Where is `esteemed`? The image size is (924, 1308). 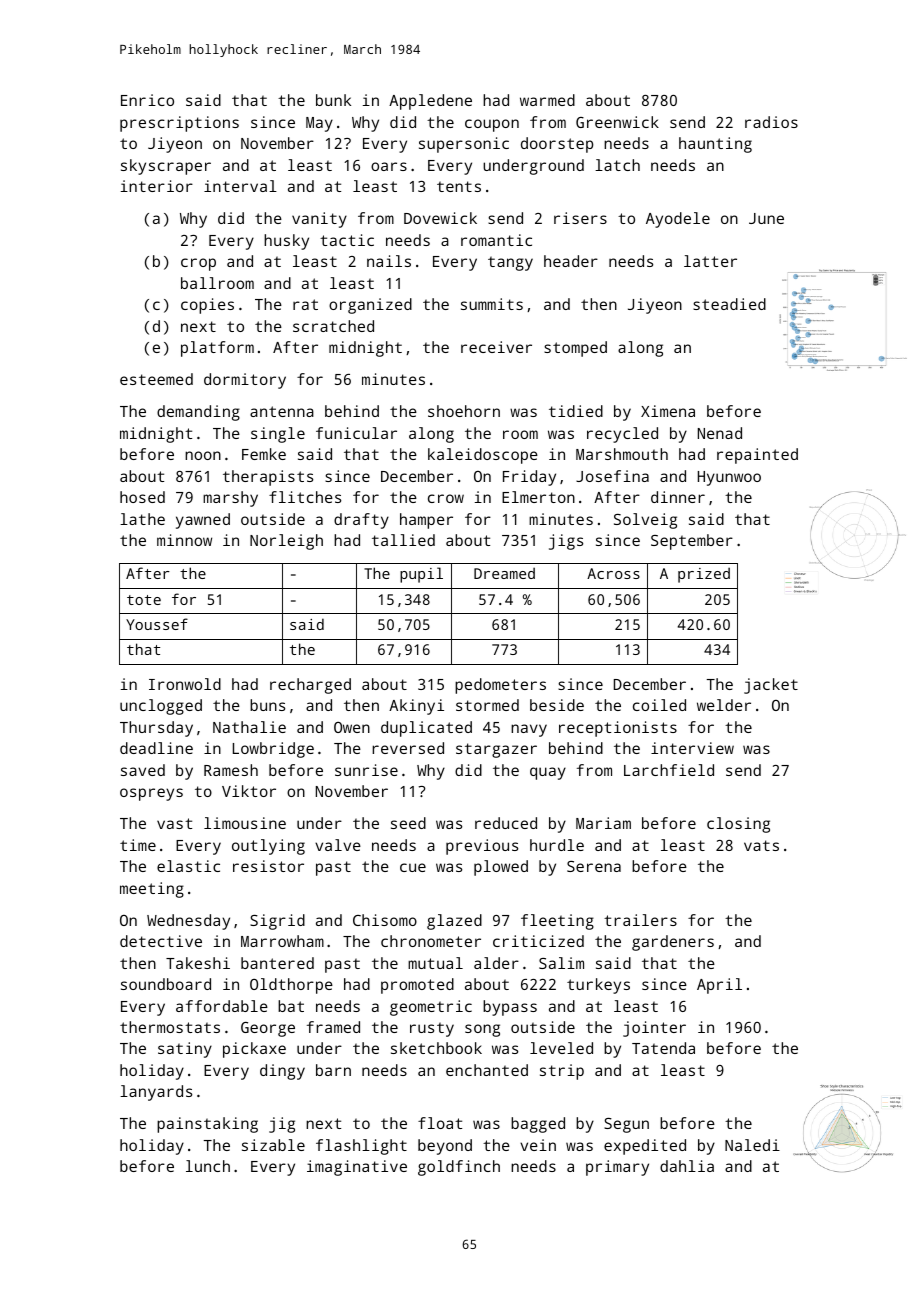
esteemed is located at coordinates (156, 379).
